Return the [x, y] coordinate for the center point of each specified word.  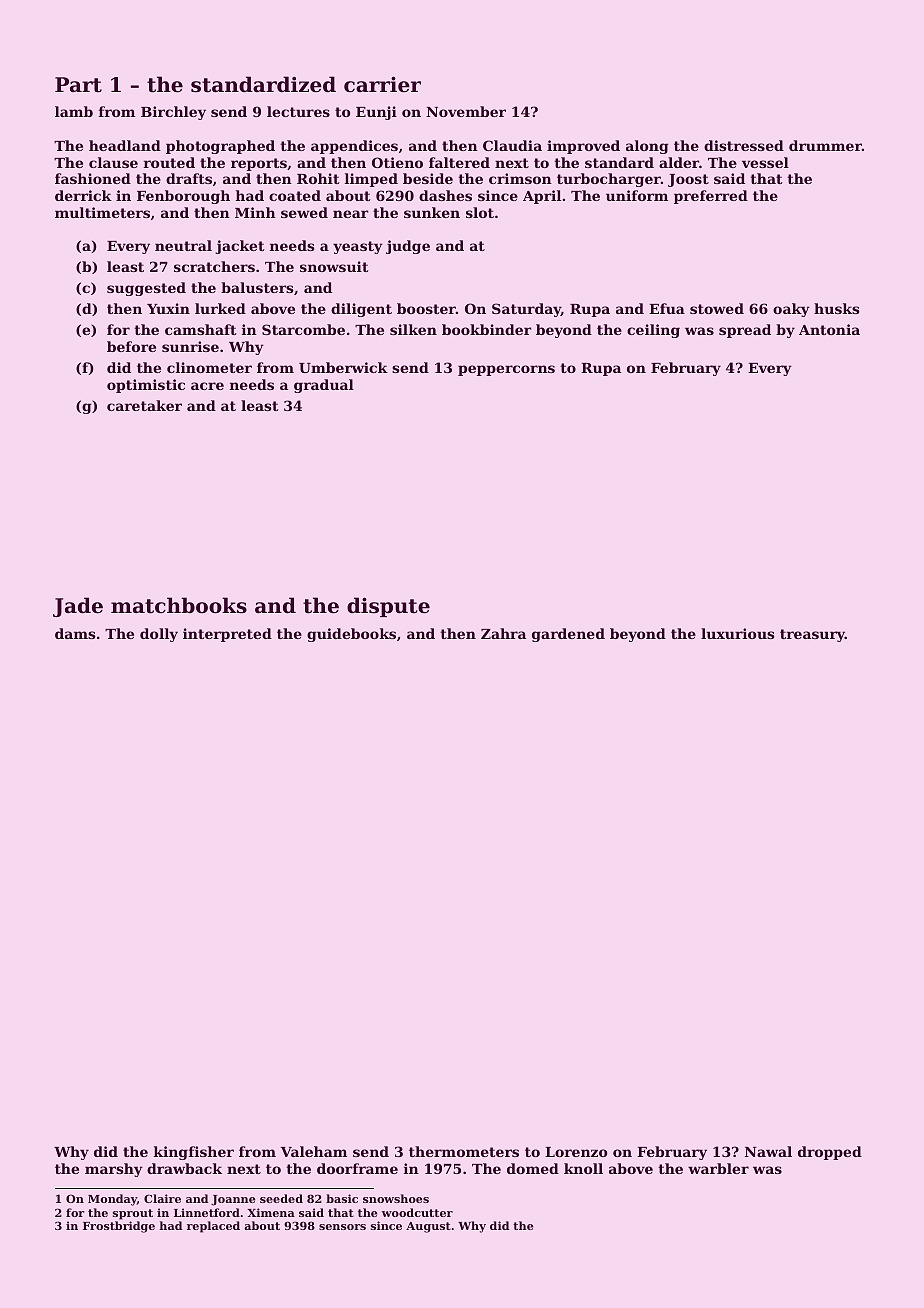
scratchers [214, 266]
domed [533, 1168]
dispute [388, 607]
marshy [114, 1170]
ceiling [653, 331]
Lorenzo [576, 1152]
